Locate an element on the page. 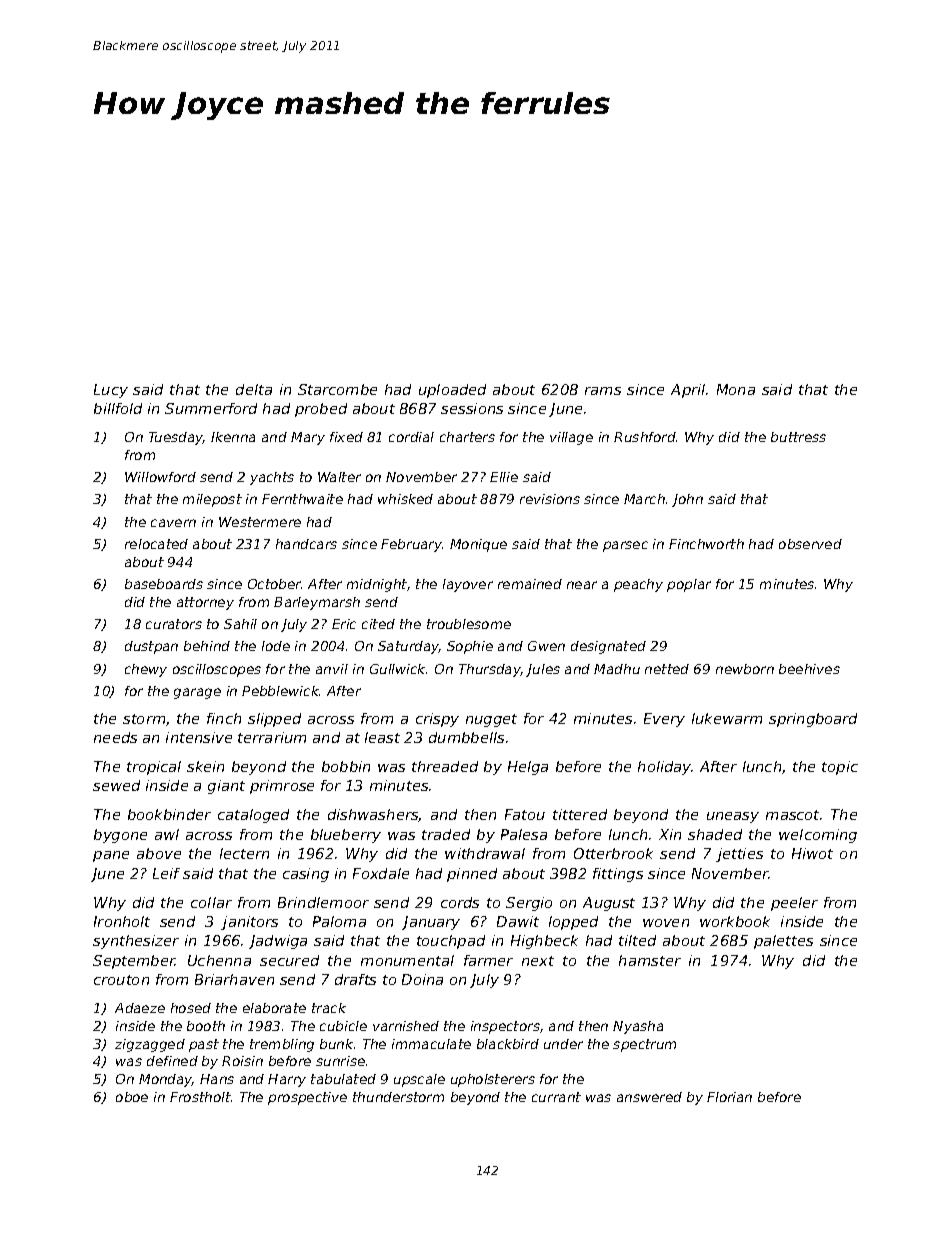 The height and width of the image is (1233, 952). jetties is located at coordinates (739, 855).
